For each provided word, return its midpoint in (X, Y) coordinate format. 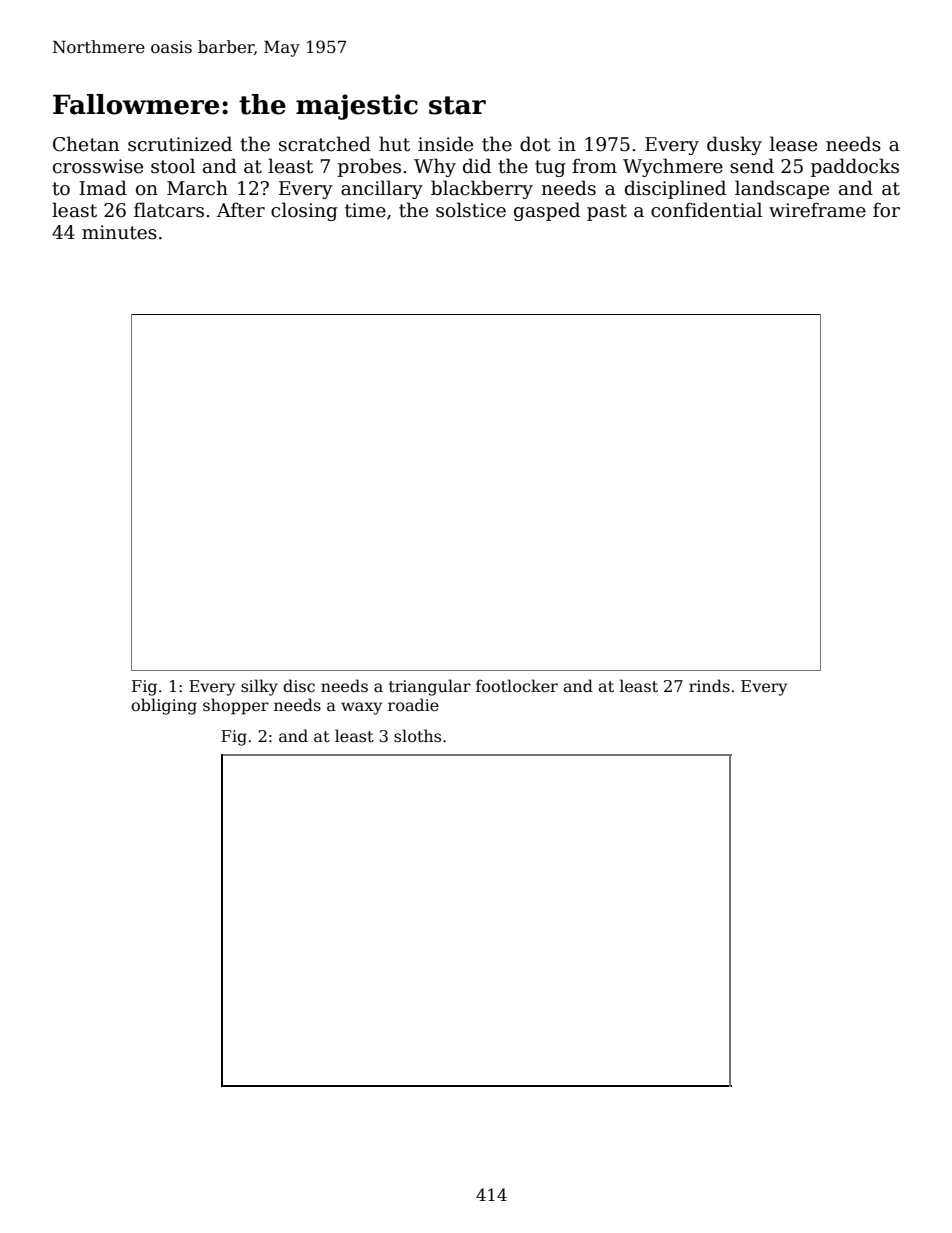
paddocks (855, 167)
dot (535, 144)
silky (259, 687)
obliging (164, 706)
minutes (119, 232)
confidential (706, 210)
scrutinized (180, 144)
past (607, 212)
